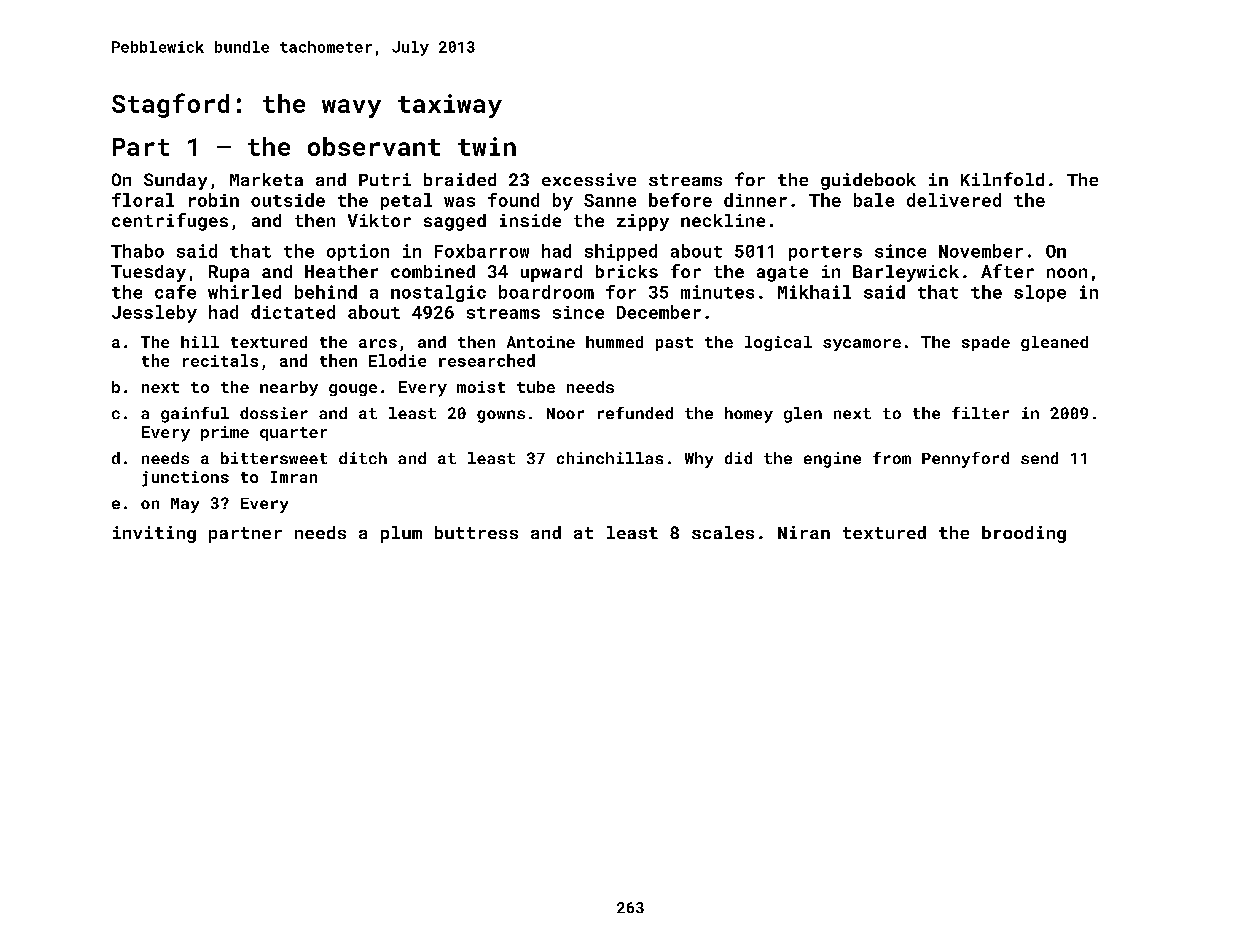  What do you see at coordinates (954, 200) in the page?
I see `delivered` at bounding box center [954, 200].
